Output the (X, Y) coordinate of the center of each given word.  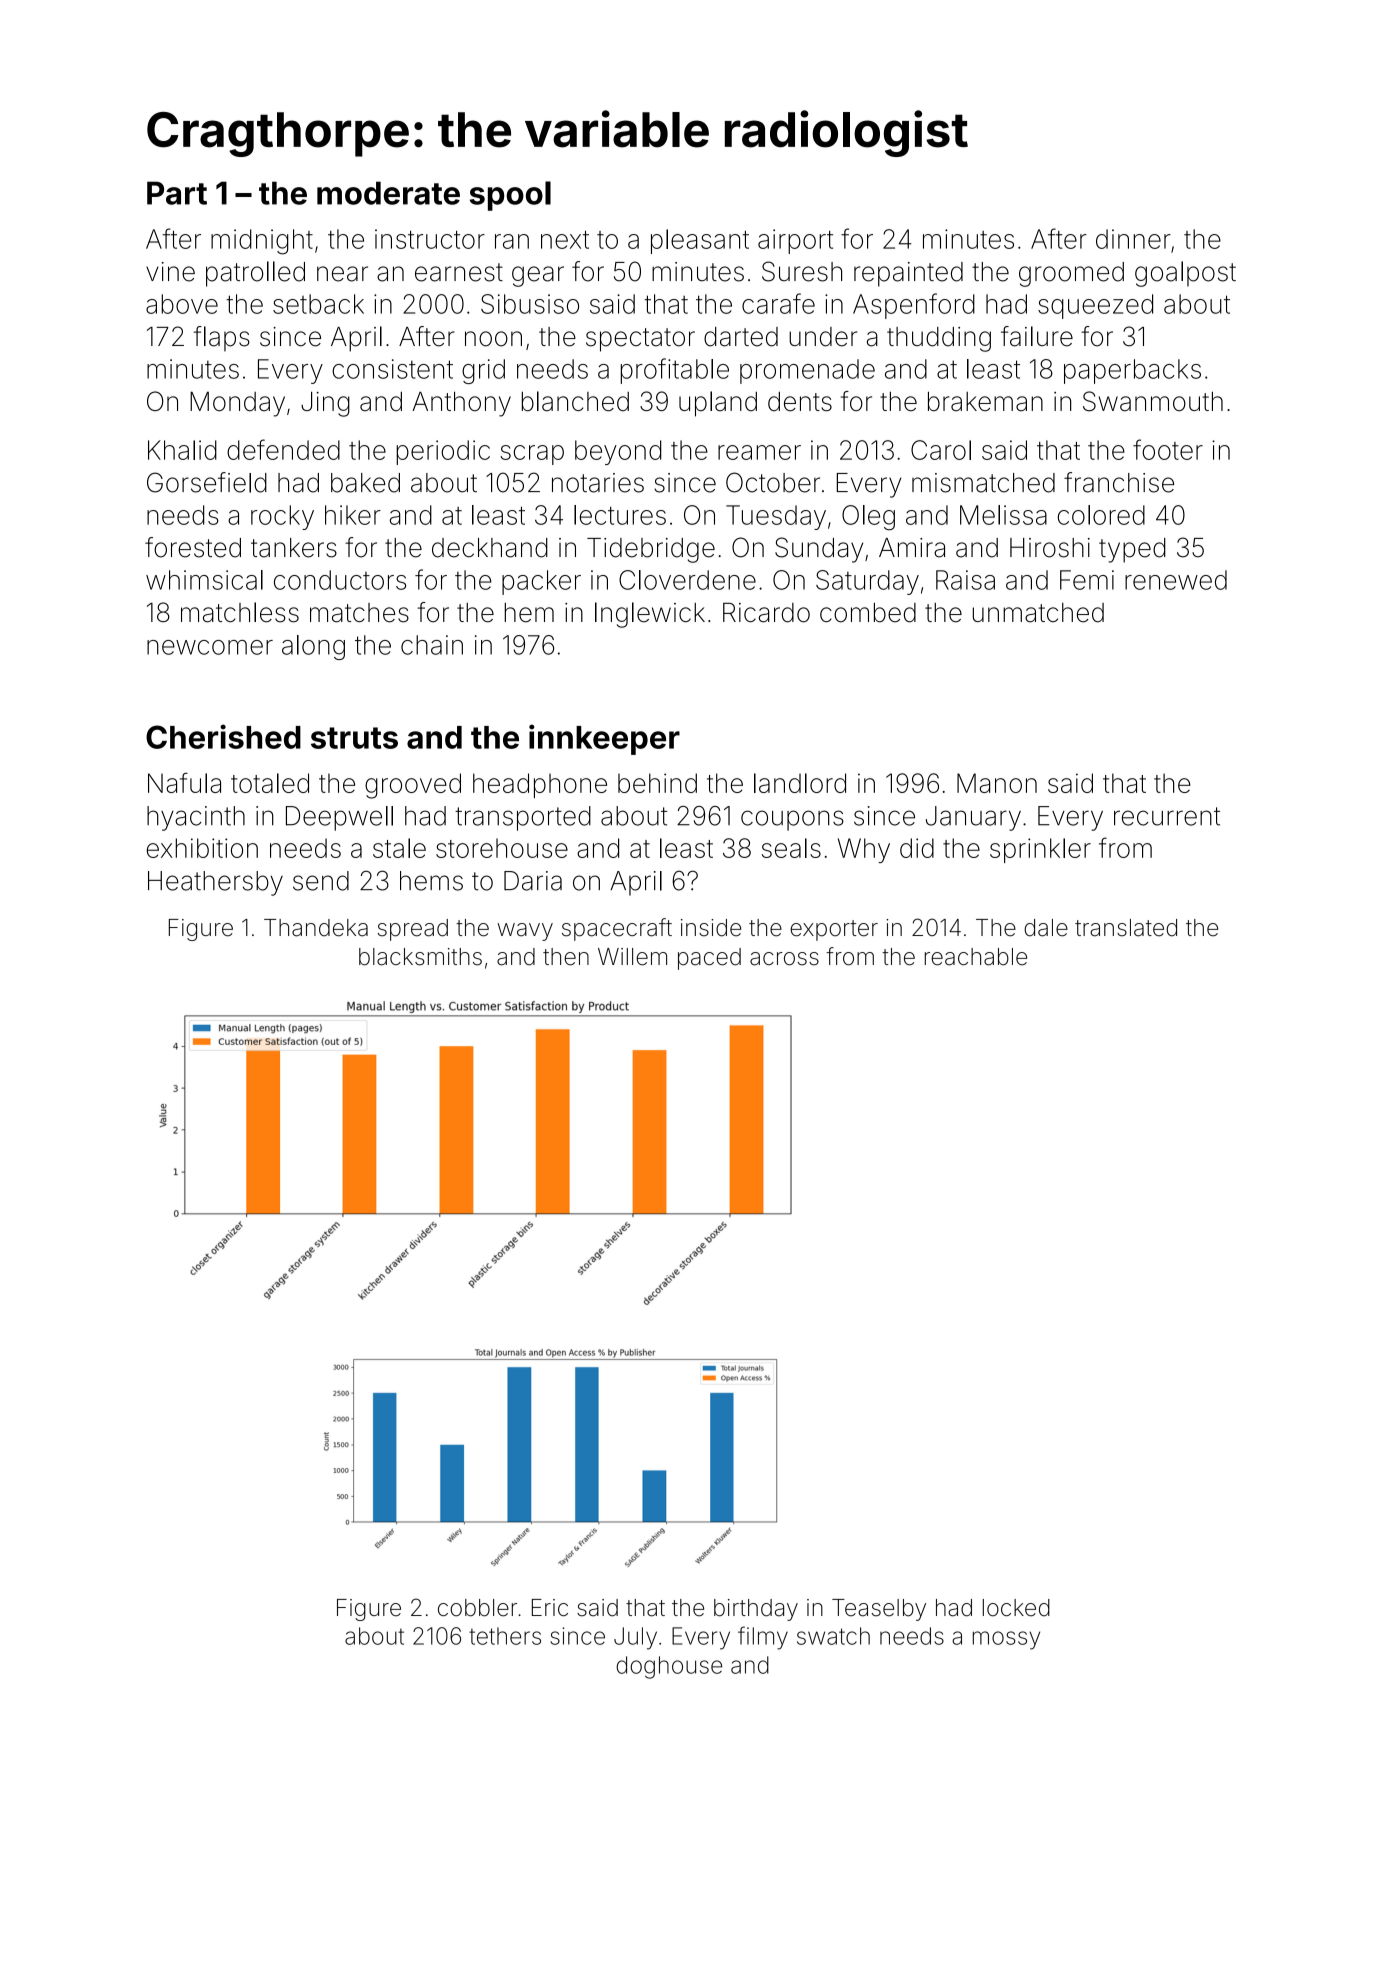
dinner (1133, 239)
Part (177, 193)
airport (795, 241)
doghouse (669, 1667)
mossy (1006, 1640)
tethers (505, 1636)
